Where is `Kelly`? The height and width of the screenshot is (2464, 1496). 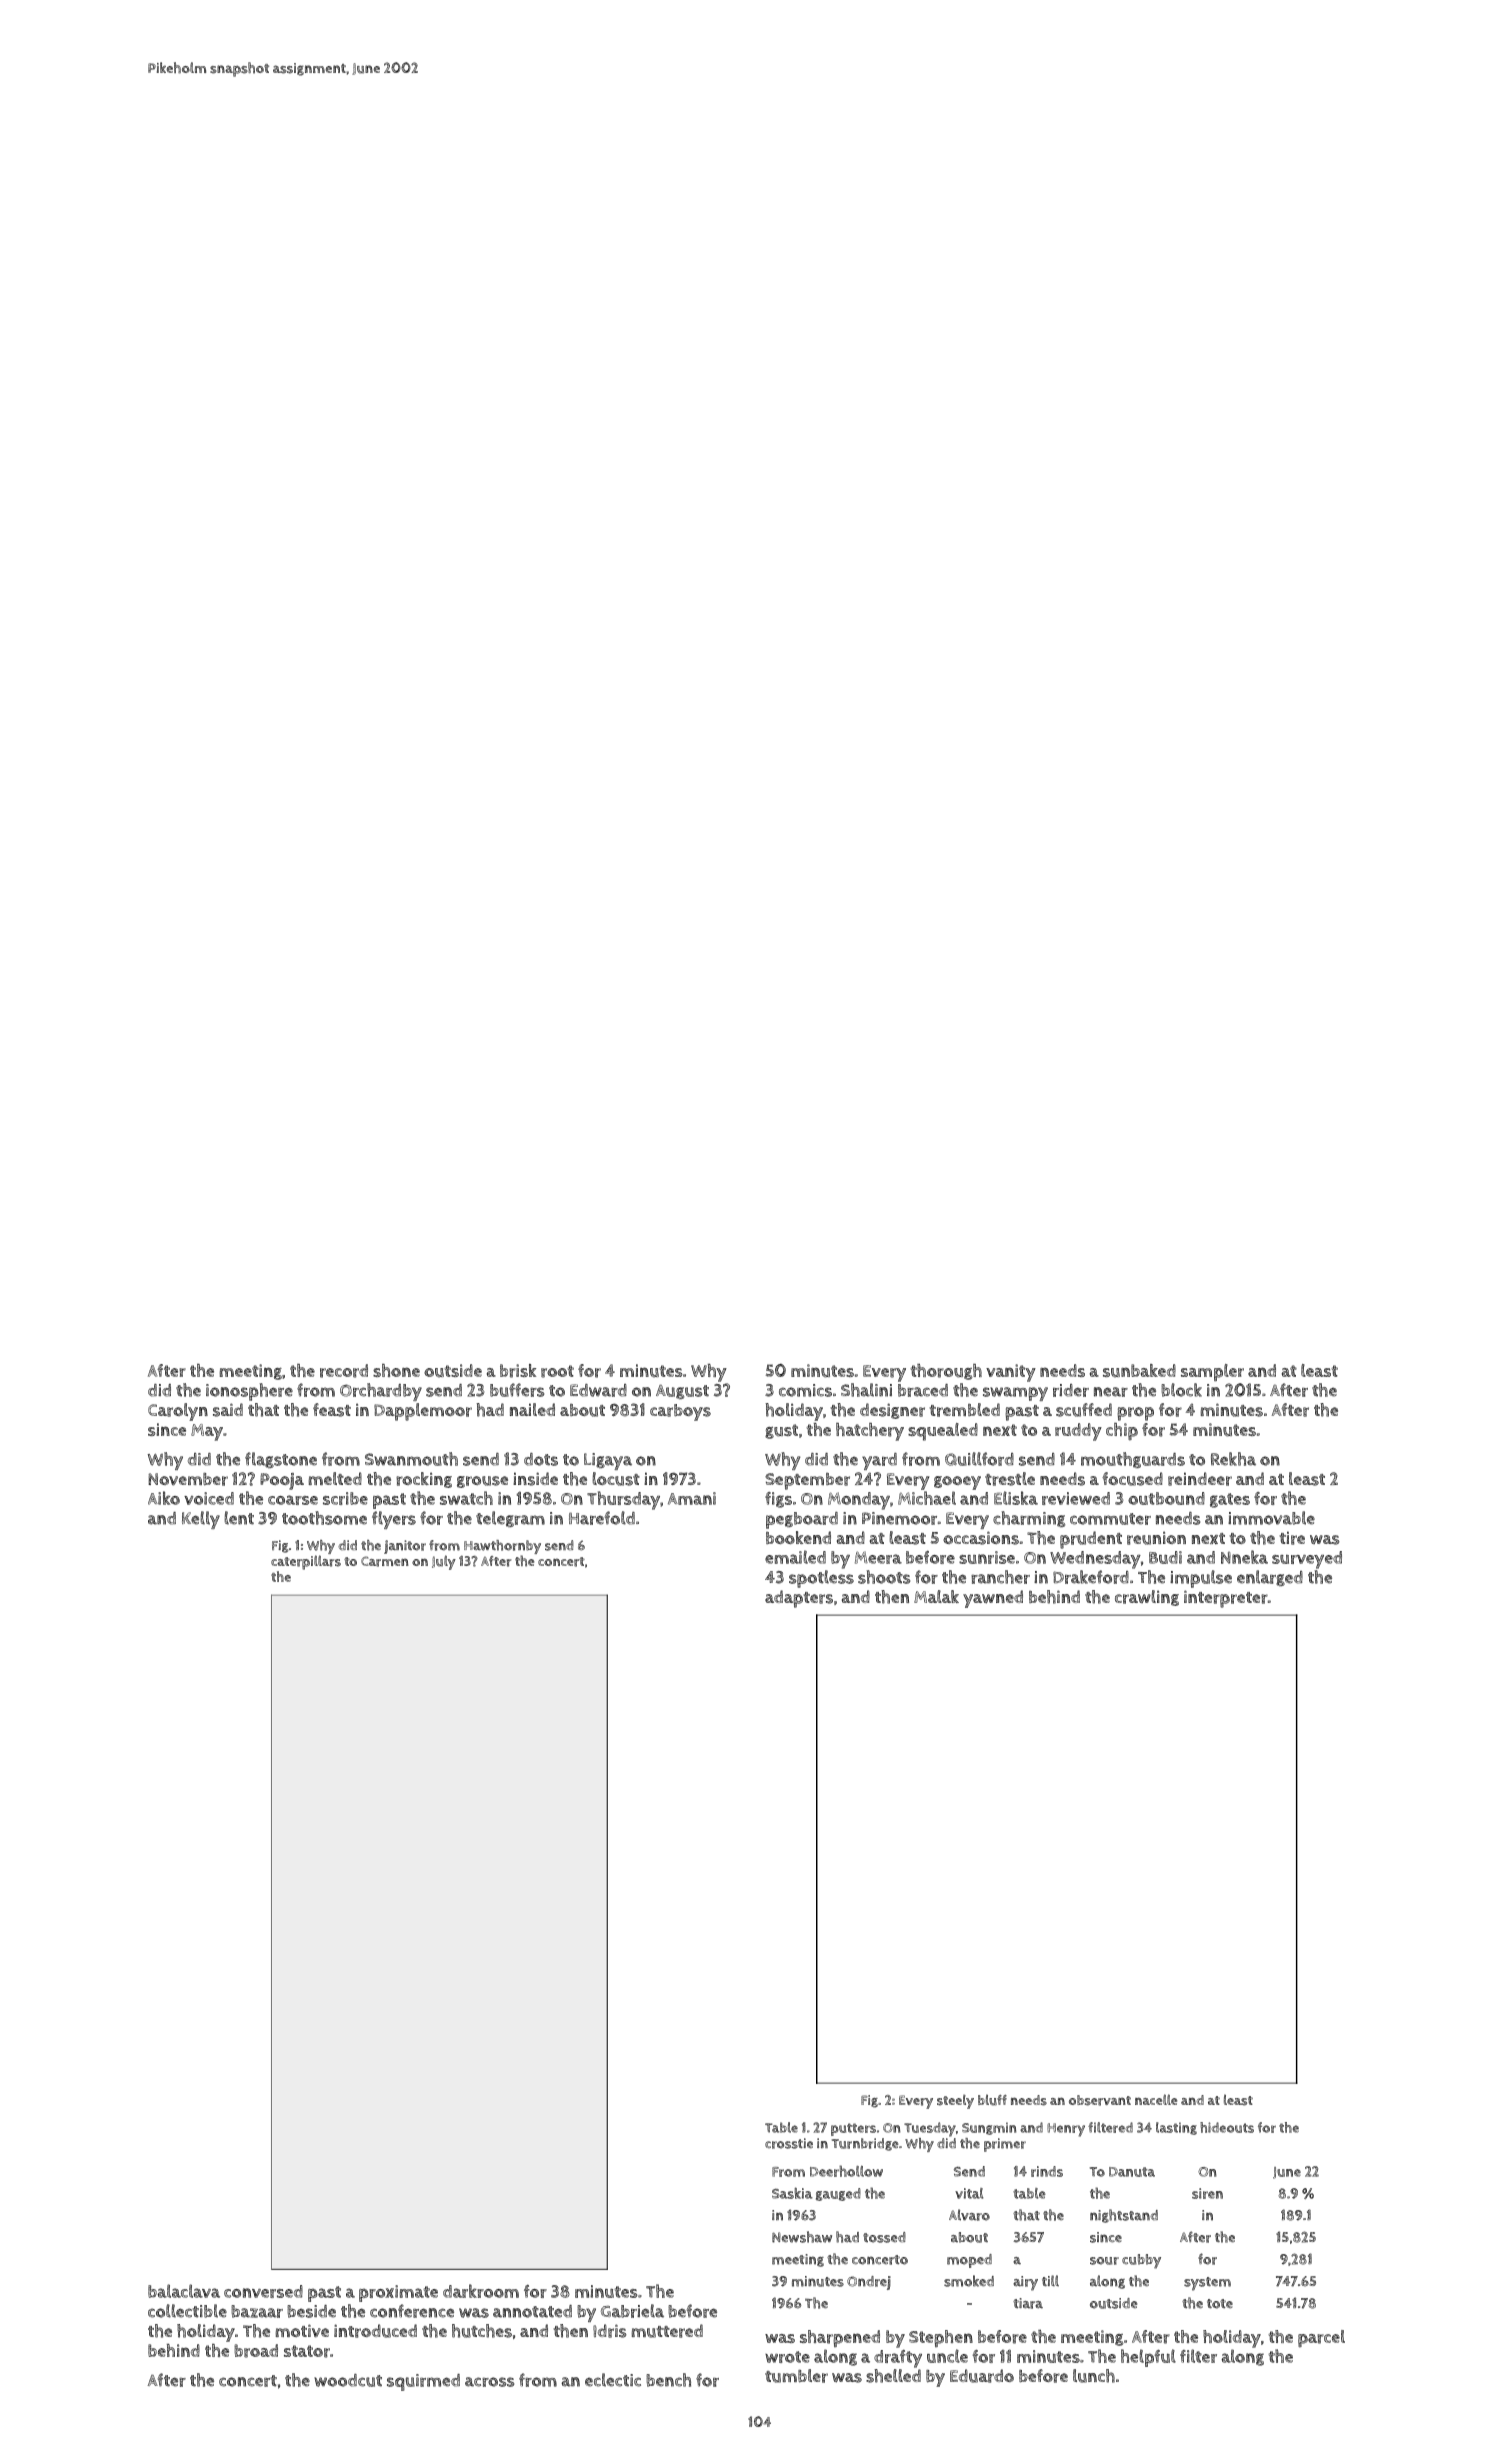
Kelly is located at coordinates (201, 1520).
